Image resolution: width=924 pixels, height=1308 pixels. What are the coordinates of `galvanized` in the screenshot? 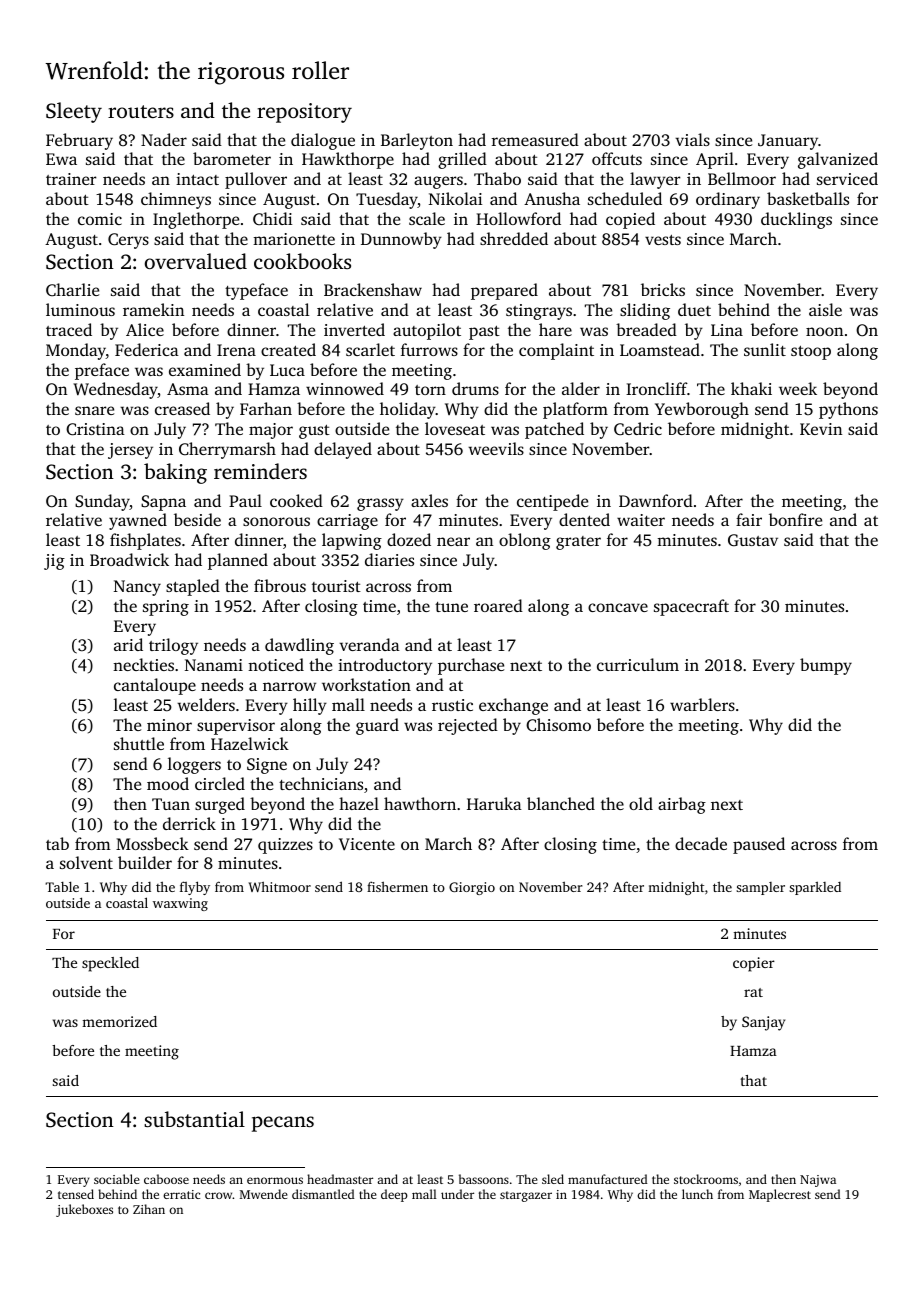 It's located at (838, 160).
